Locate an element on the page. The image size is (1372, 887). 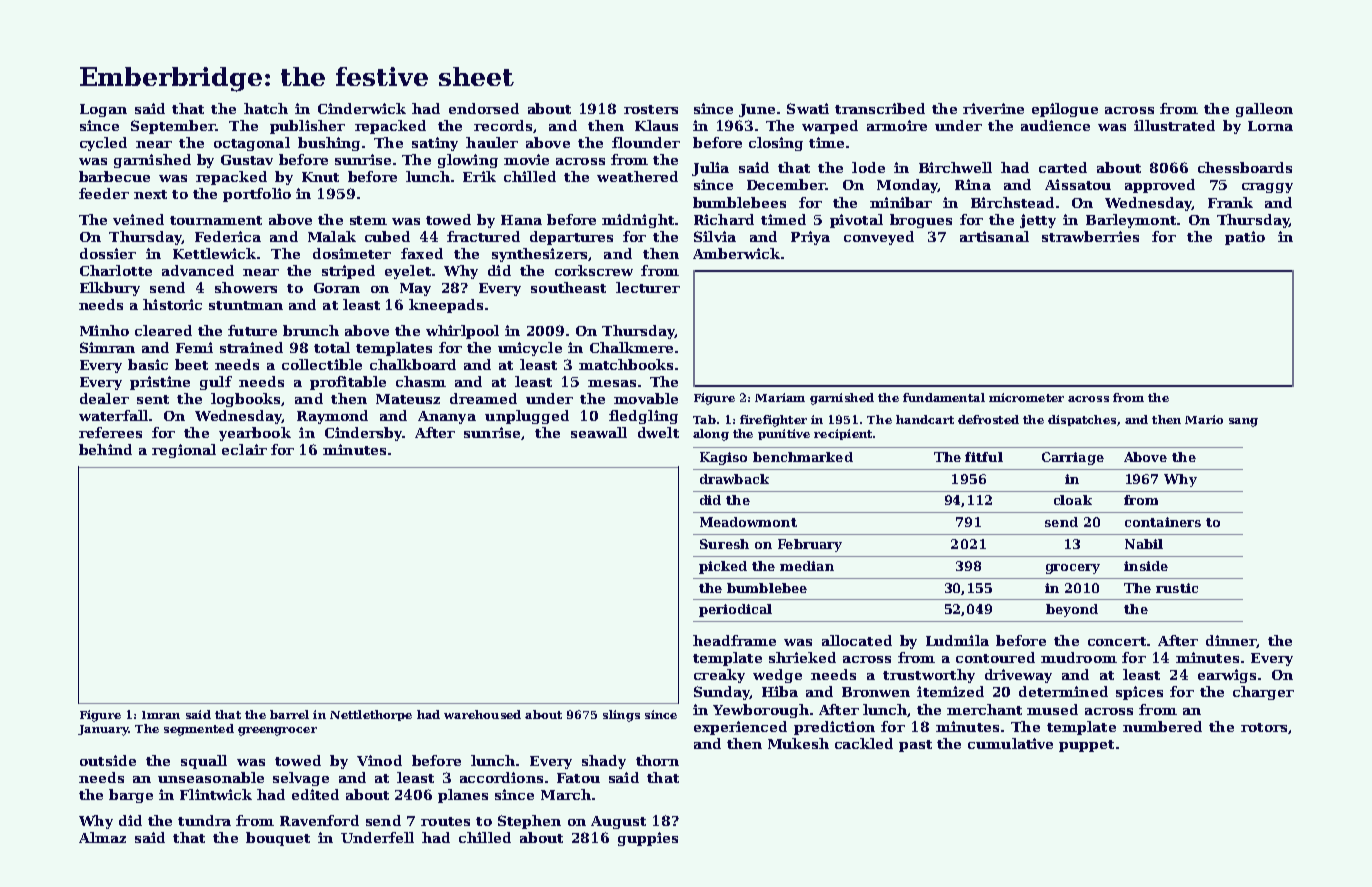
Barleymont is located at coordinates (1131, 221).
